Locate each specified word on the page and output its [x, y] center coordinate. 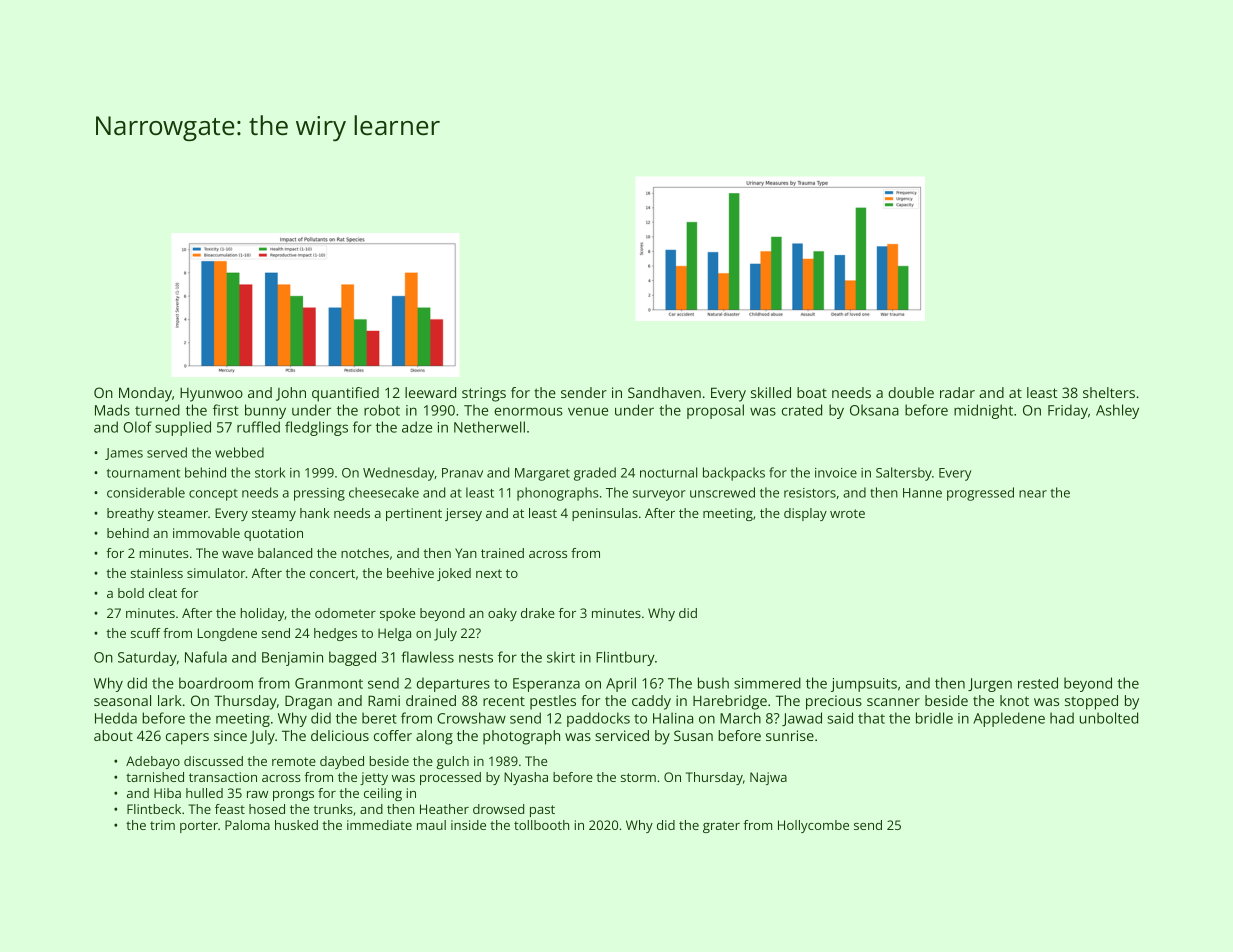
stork [270, 472]
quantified [345, 394]
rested [1038, 683]
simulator [216, 573]
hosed [267, 809]
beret [379, 718]
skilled [771, 392]
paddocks [598, 719]
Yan [466, 553]
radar [957, 392]
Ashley [1117, 411]
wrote [847, 513]
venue [588, 411]
